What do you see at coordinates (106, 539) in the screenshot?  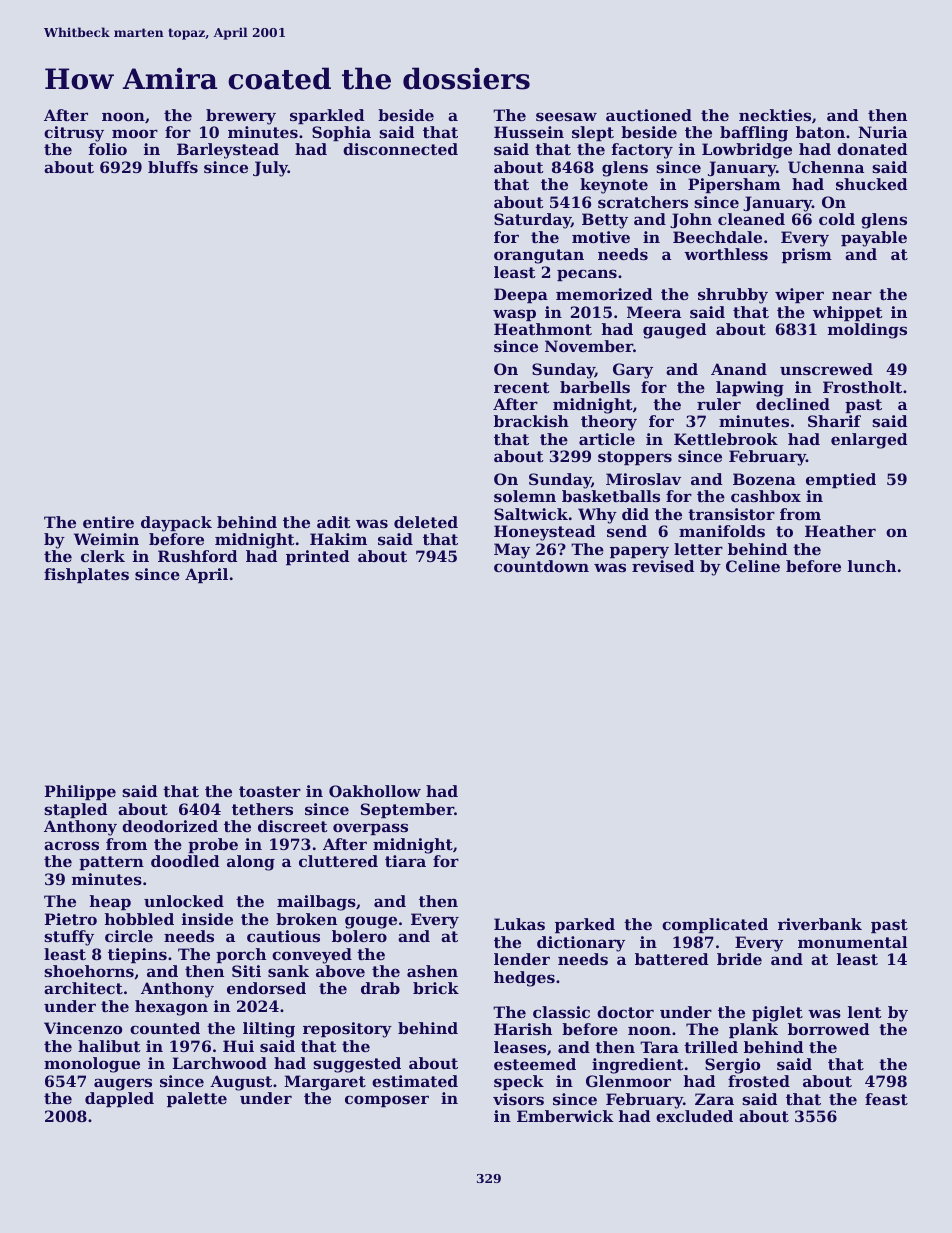 I see `Weimin` at bounding box center [106, 539].
